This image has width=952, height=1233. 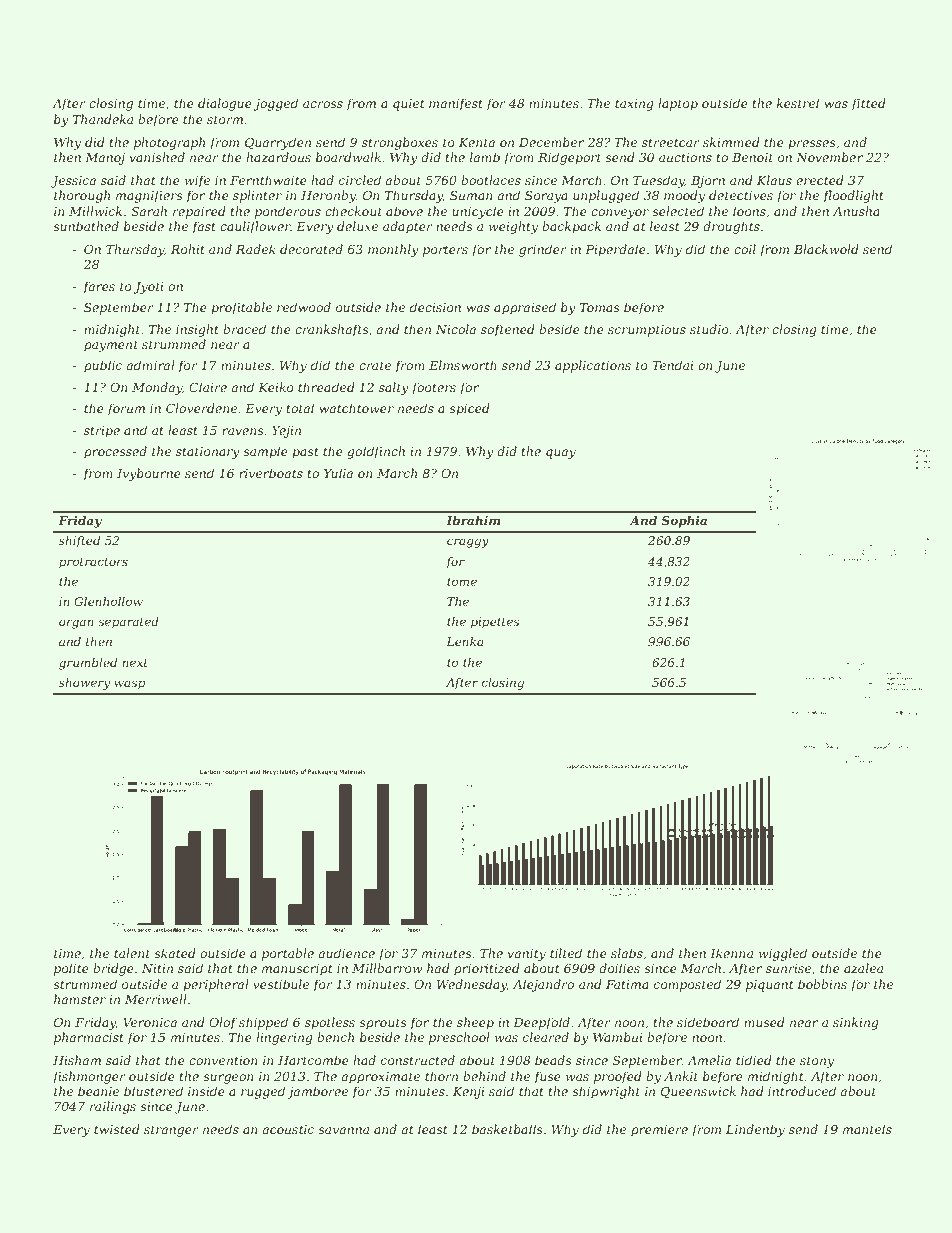 I want to click on stranger, so click(x=171, y=1131).
